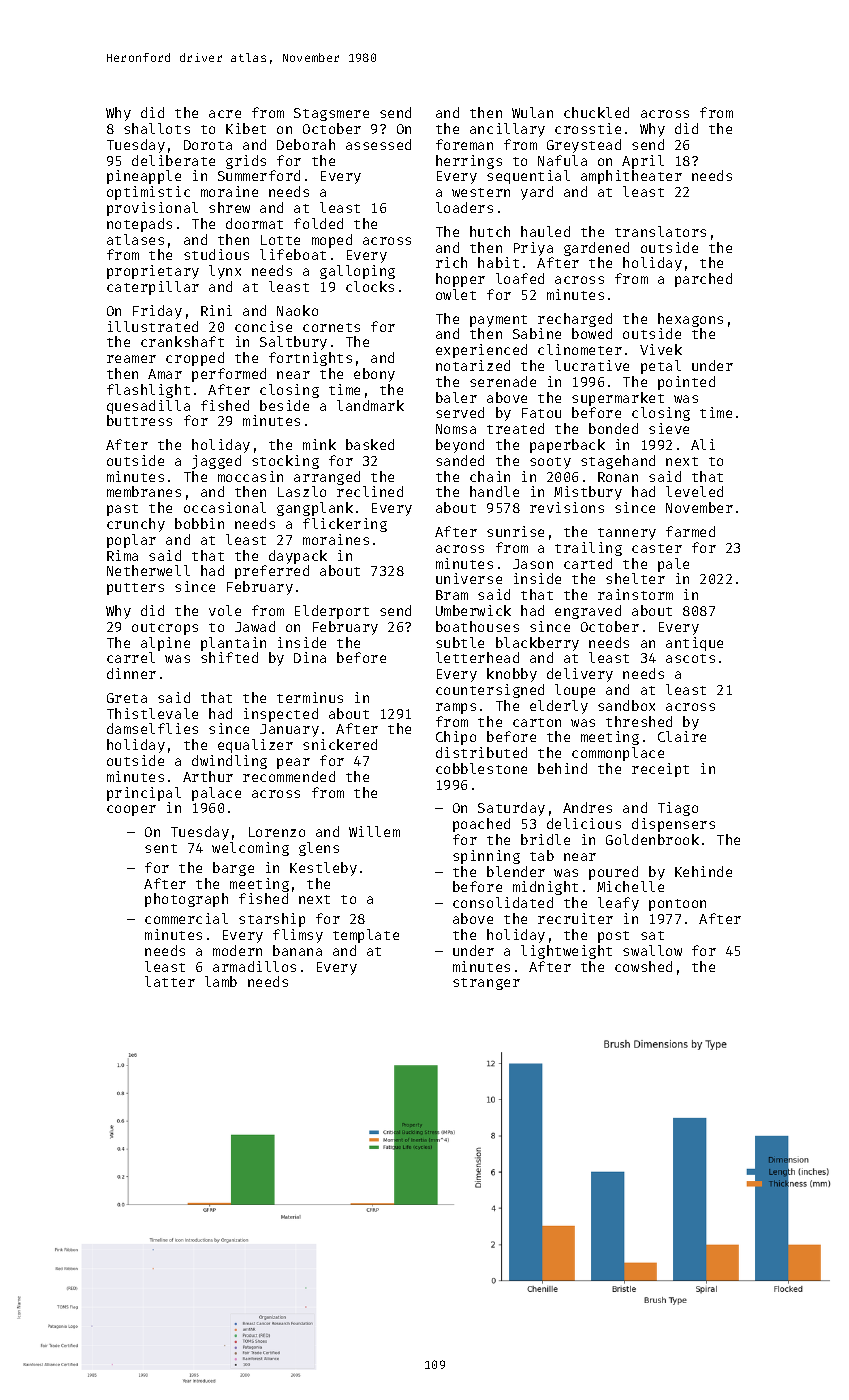  I want to click on commercial, so click(186, 918).
